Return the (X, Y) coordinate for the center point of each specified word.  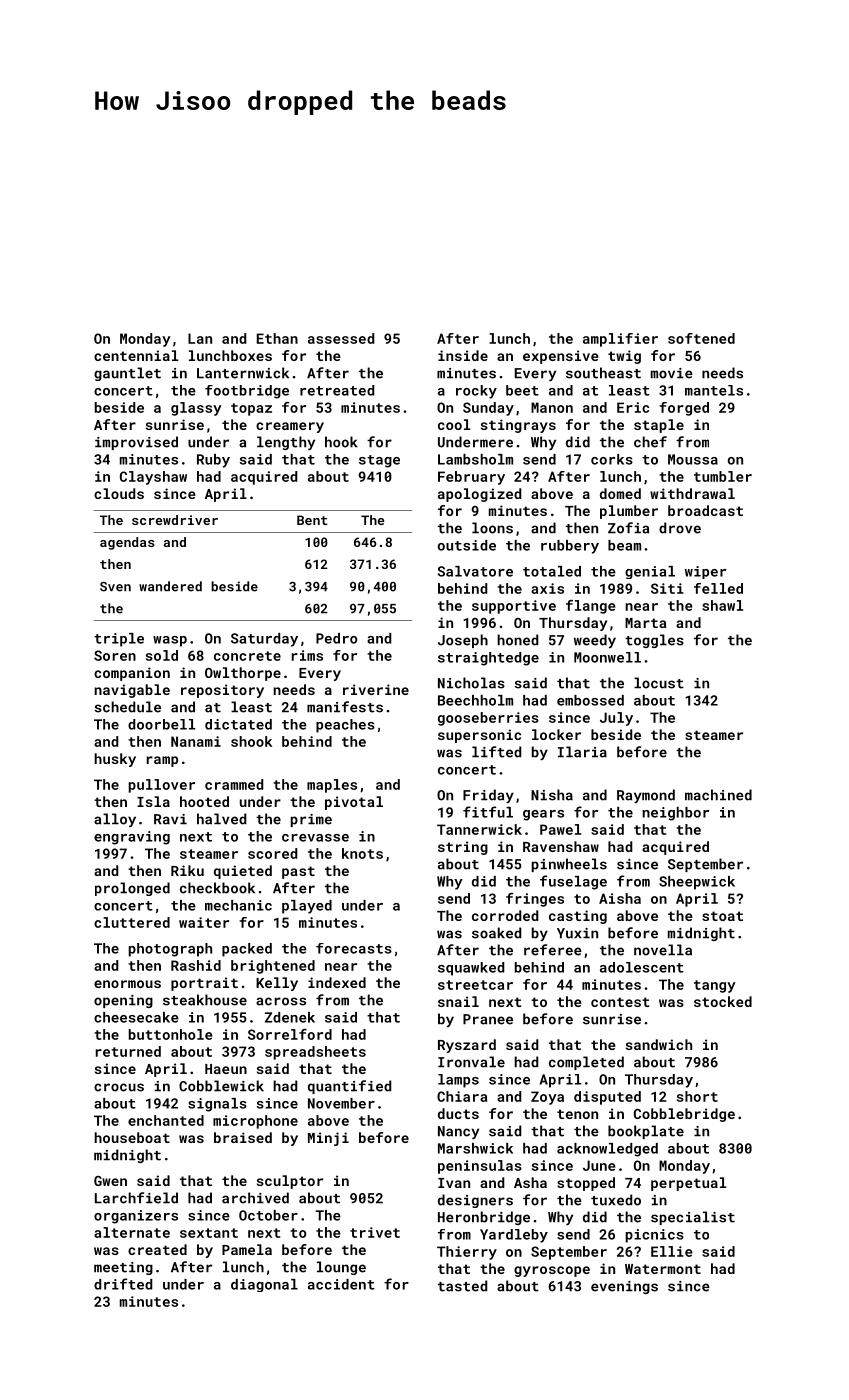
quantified (349, 1087)
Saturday (264, 640)
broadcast (705, 510)
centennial (136, 355)
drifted (123, 1284)
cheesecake (136, 1017)
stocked (723, 1001)
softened (701, 338)
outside (467, 545)
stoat (722, 916)
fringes (535, 900)
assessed (341, 338)
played (307, 907)
